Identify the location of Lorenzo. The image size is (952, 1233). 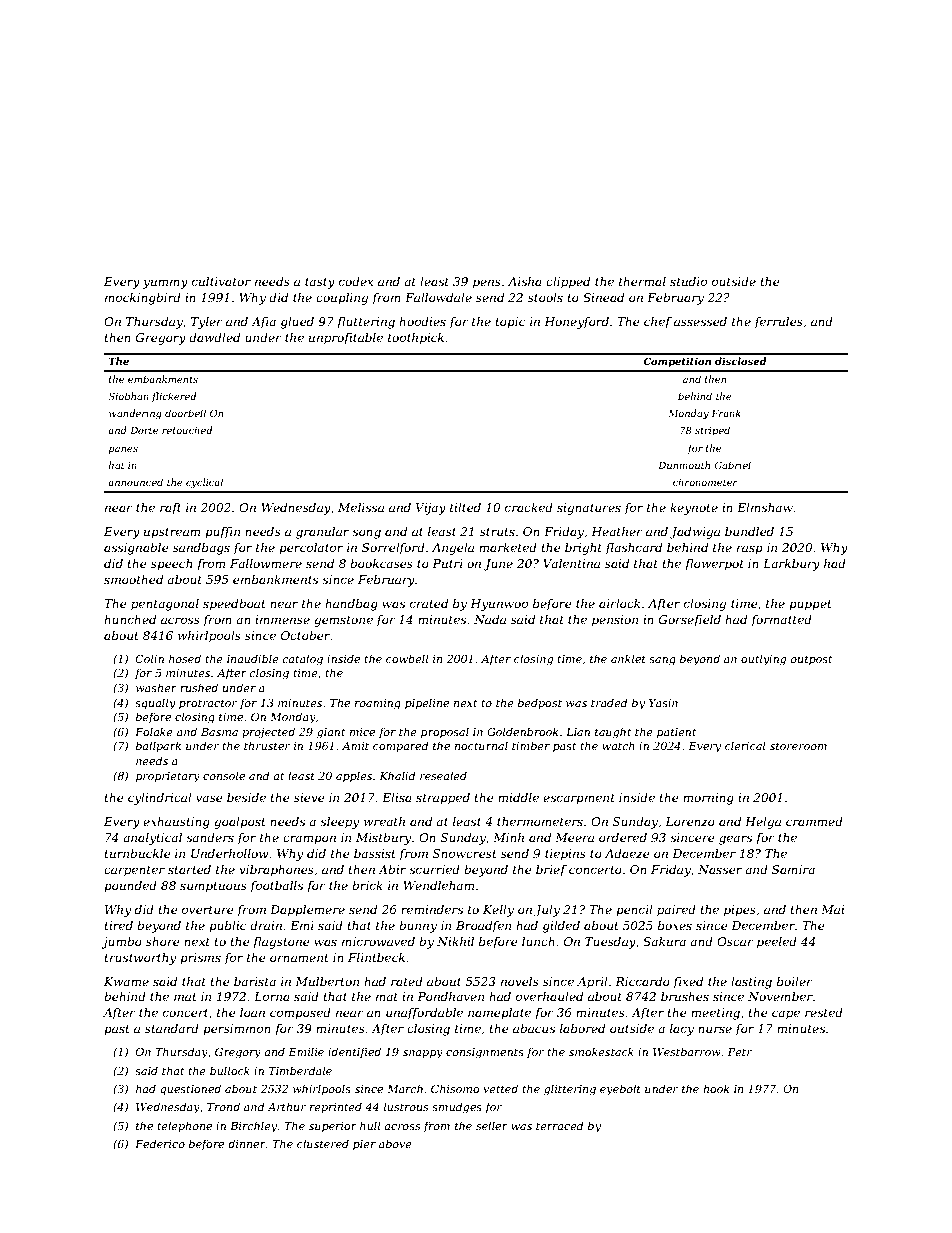
(690, 821).
